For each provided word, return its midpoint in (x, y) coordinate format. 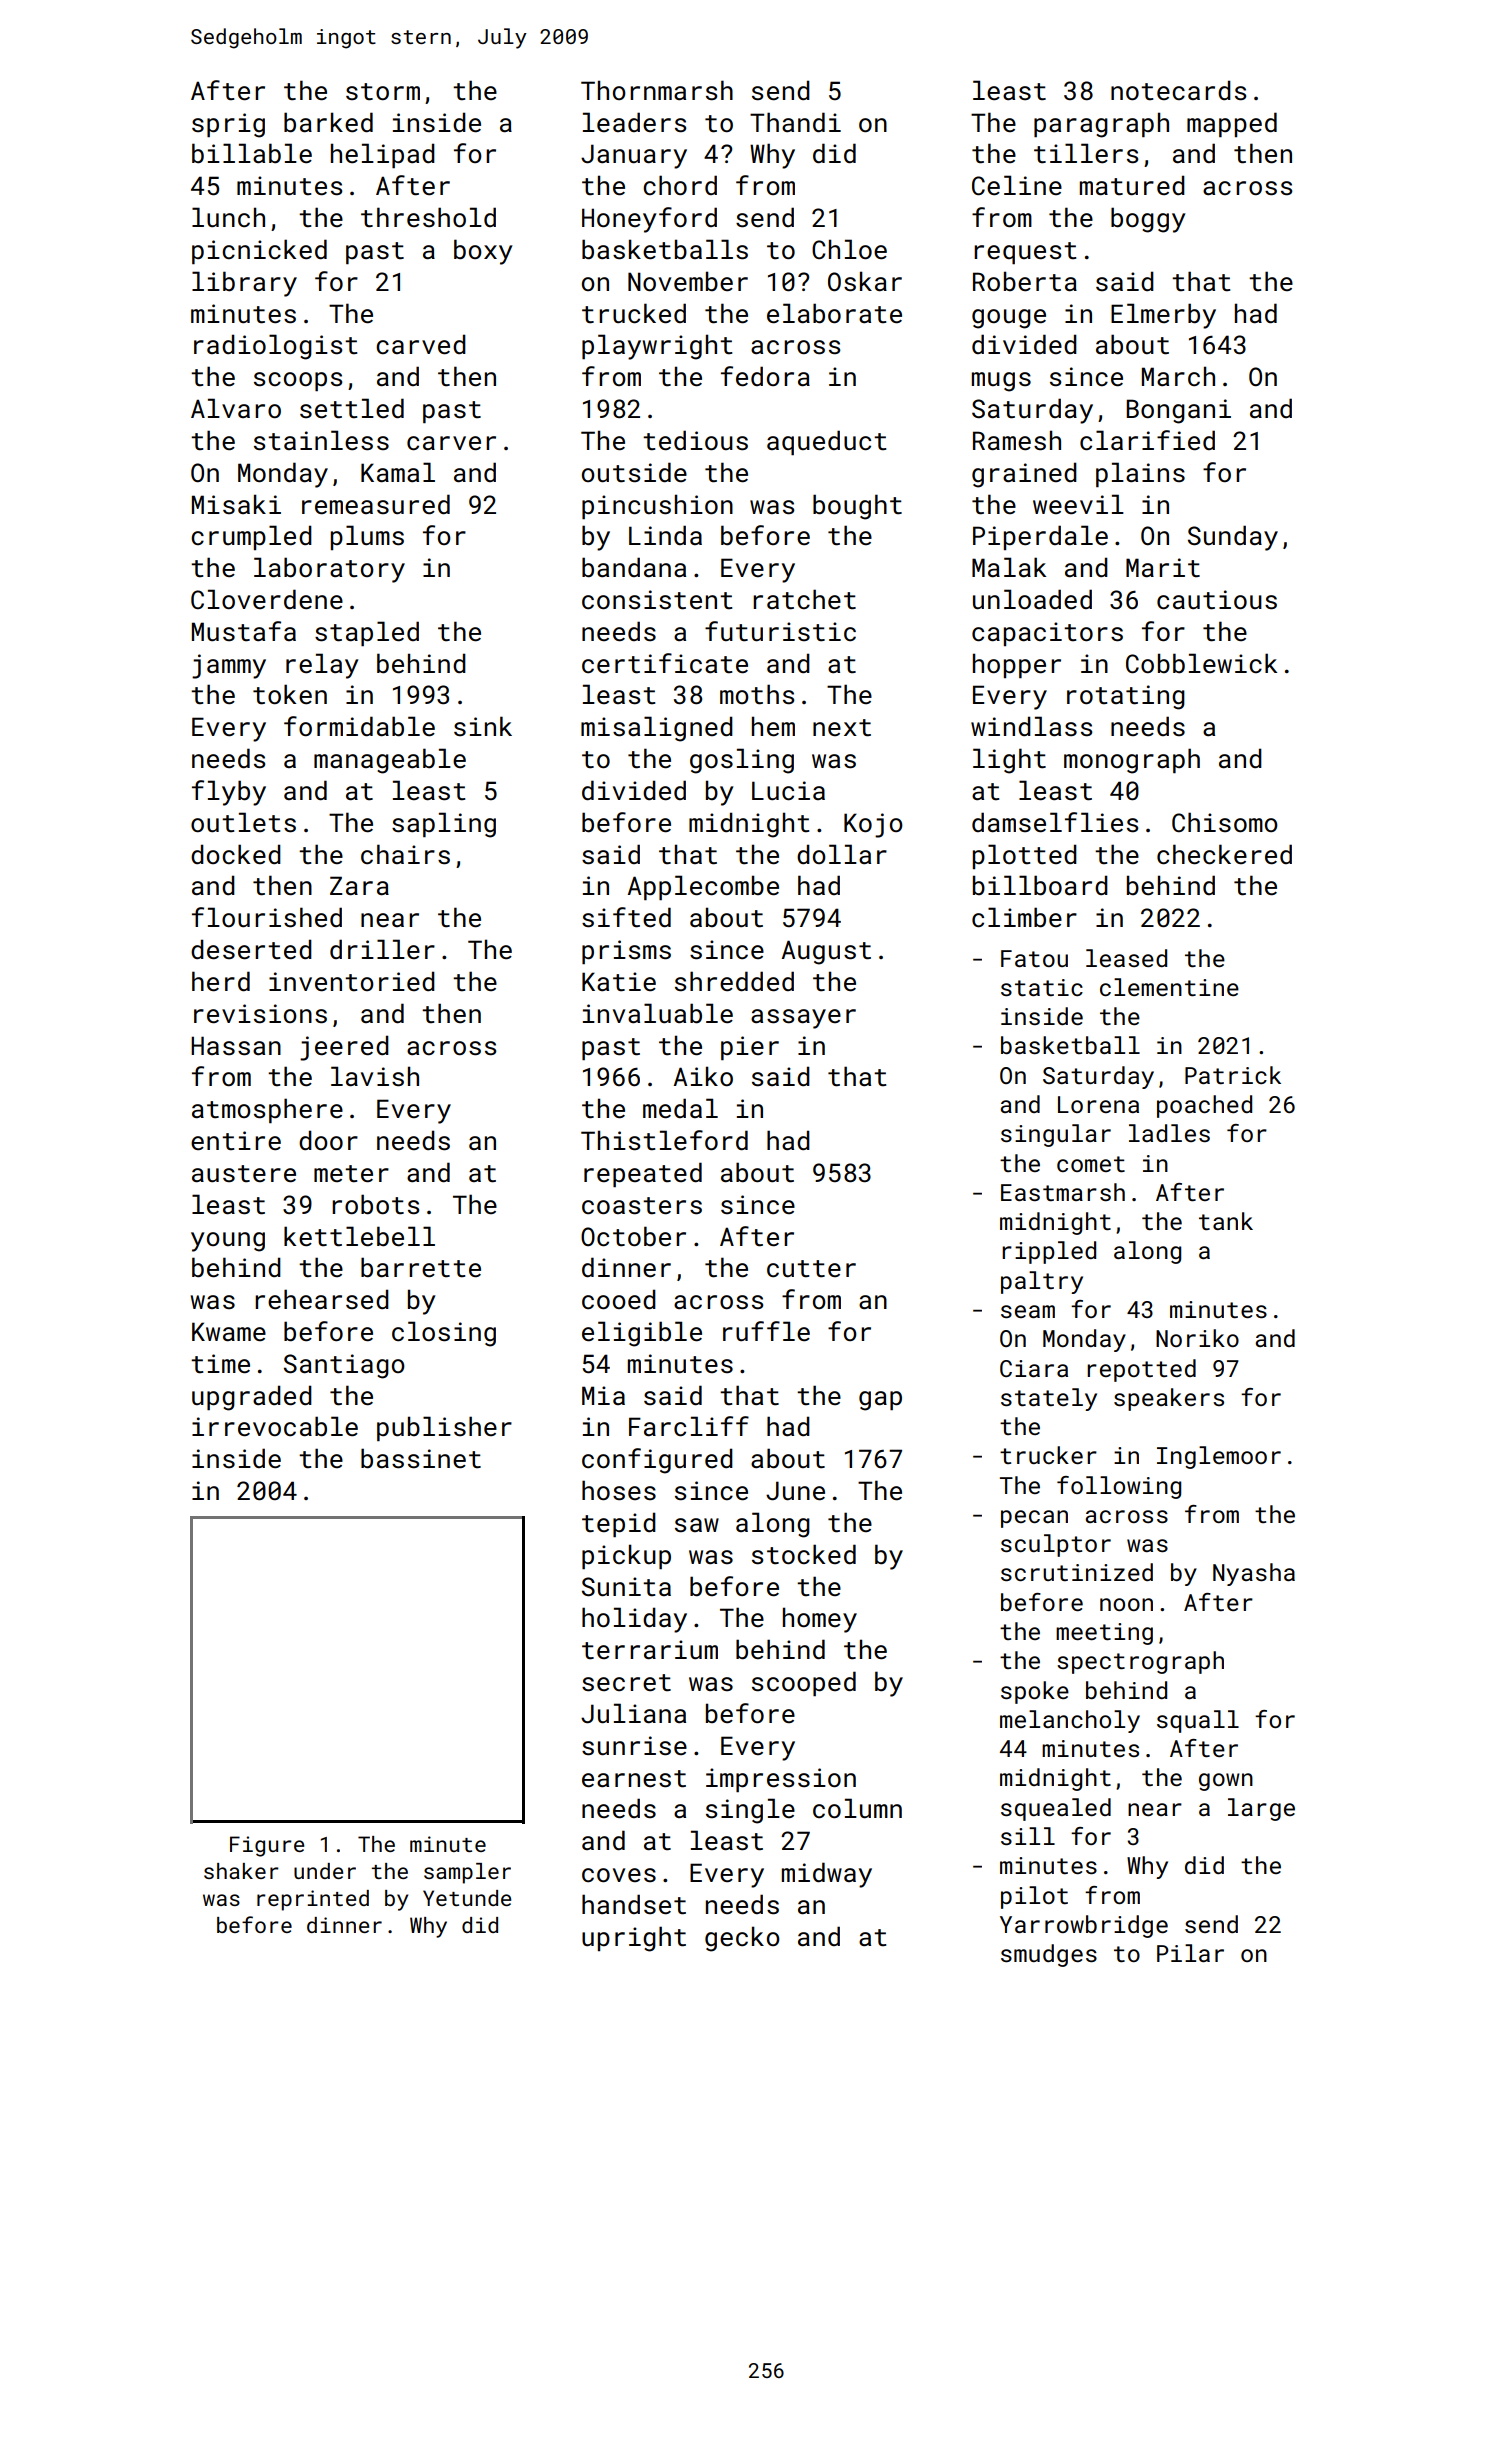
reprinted (313, 1900)
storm (383, 92)
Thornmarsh (657, 90)
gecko (742, 1939)
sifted (626, 917)
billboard (1040, 885)
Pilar (1190, 1953)
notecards (1178, 90)
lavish (375, 1076)
